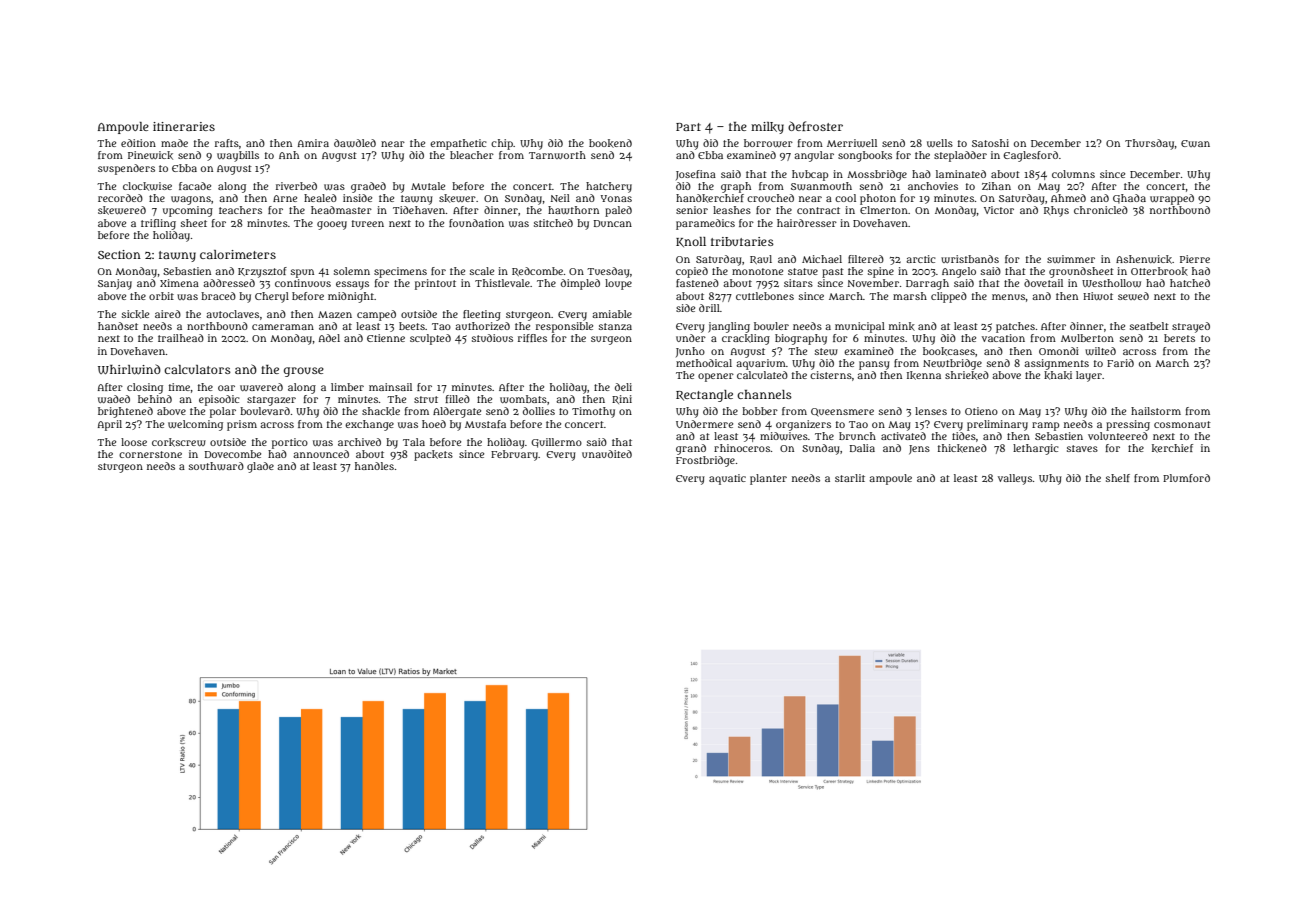 The width and height of the screenshot is (1308, 924). Describe the element at coordinates (691, 242) in the screenshot. I see `Knoll` at that location.
